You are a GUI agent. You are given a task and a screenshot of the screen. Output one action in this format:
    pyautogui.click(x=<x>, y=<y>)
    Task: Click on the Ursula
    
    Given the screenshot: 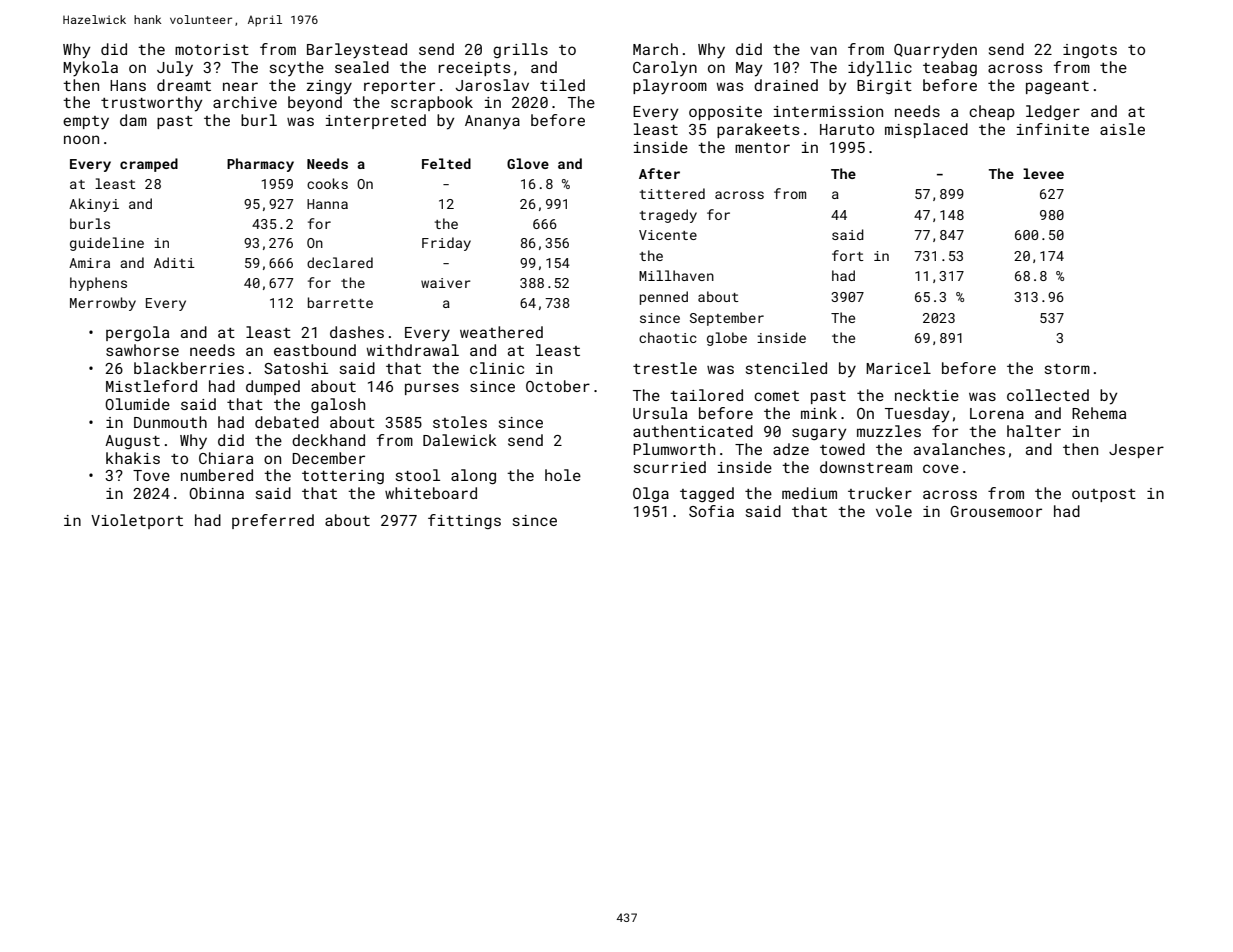 What is the action you would take?
    pyautogui.click(x=660, y=413)
